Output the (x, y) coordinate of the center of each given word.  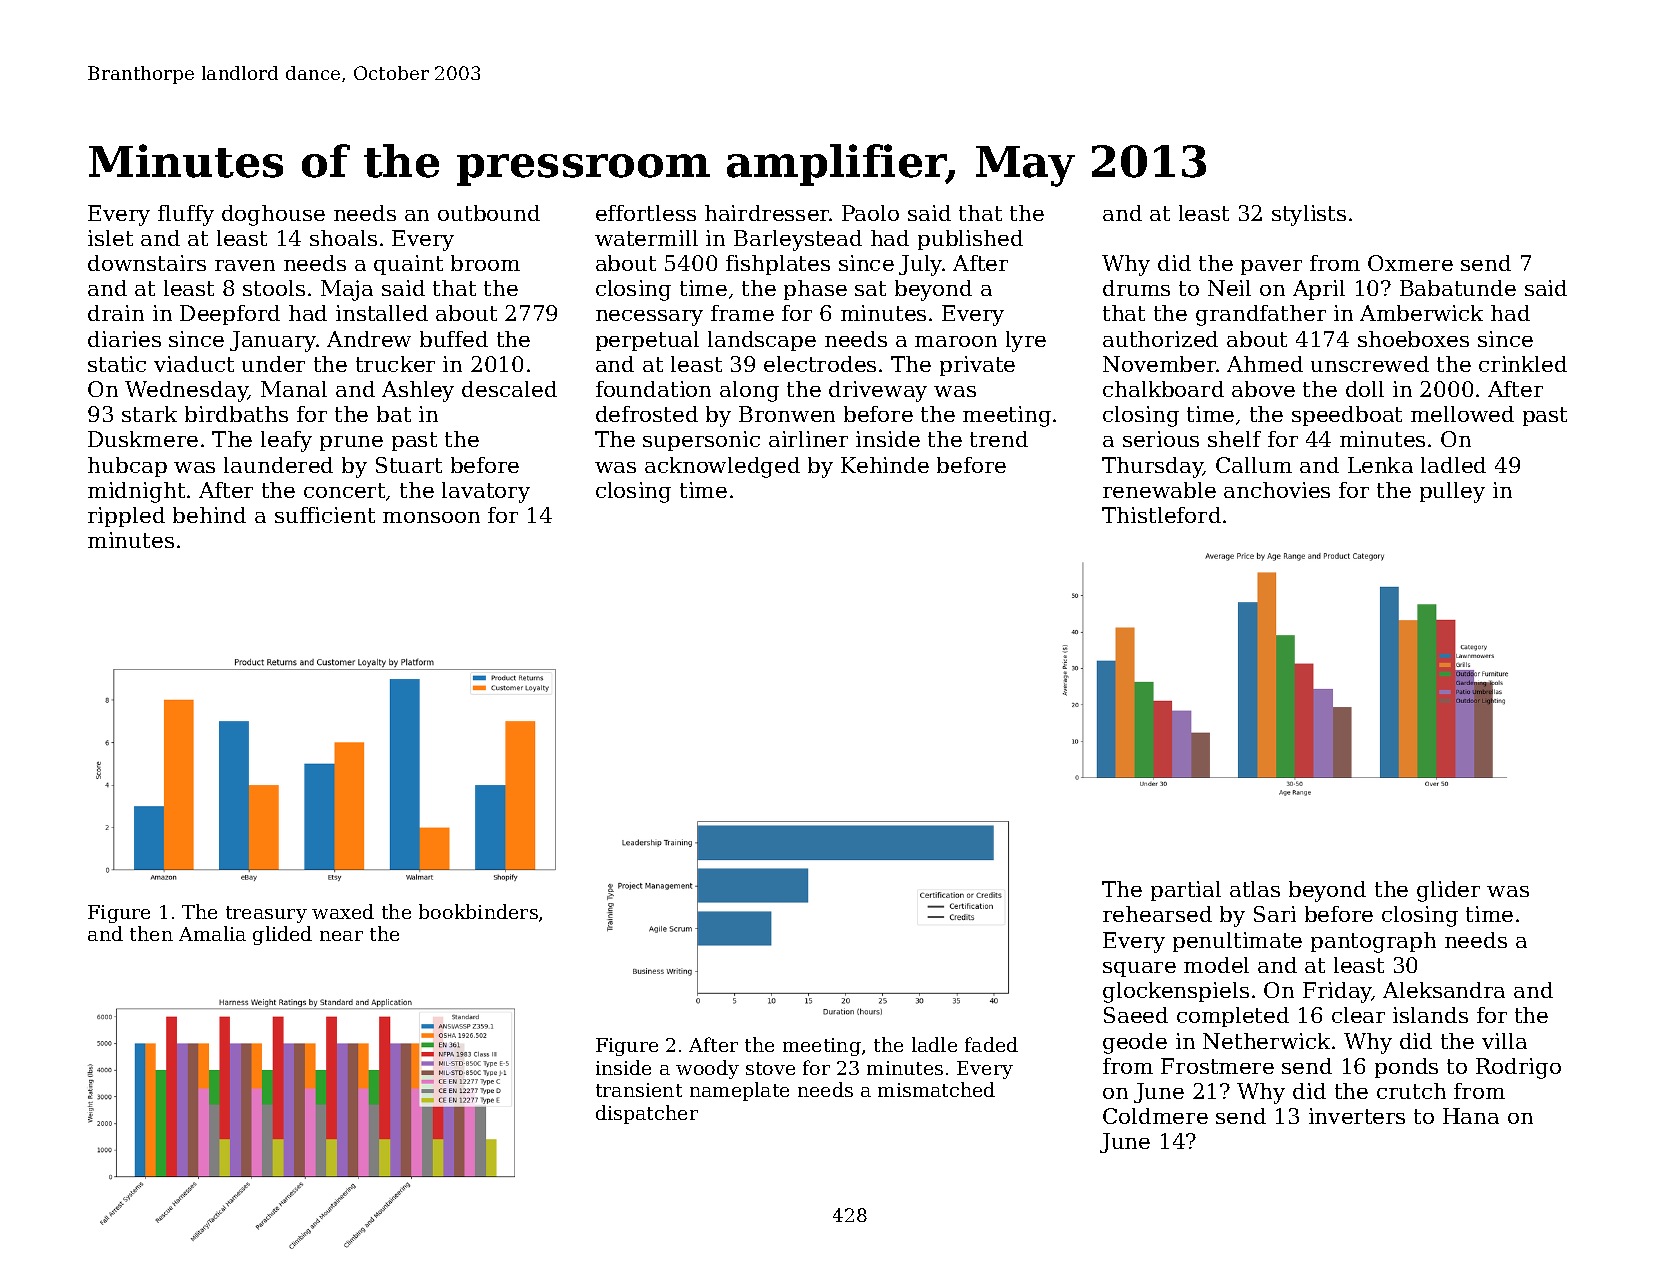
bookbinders (478, 911)
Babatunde (1458, 288)
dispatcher (647, 1114)
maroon (956, 341)
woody (707, 1069)
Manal (294, 389)
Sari (1275, 914)
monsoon (431, 517)
